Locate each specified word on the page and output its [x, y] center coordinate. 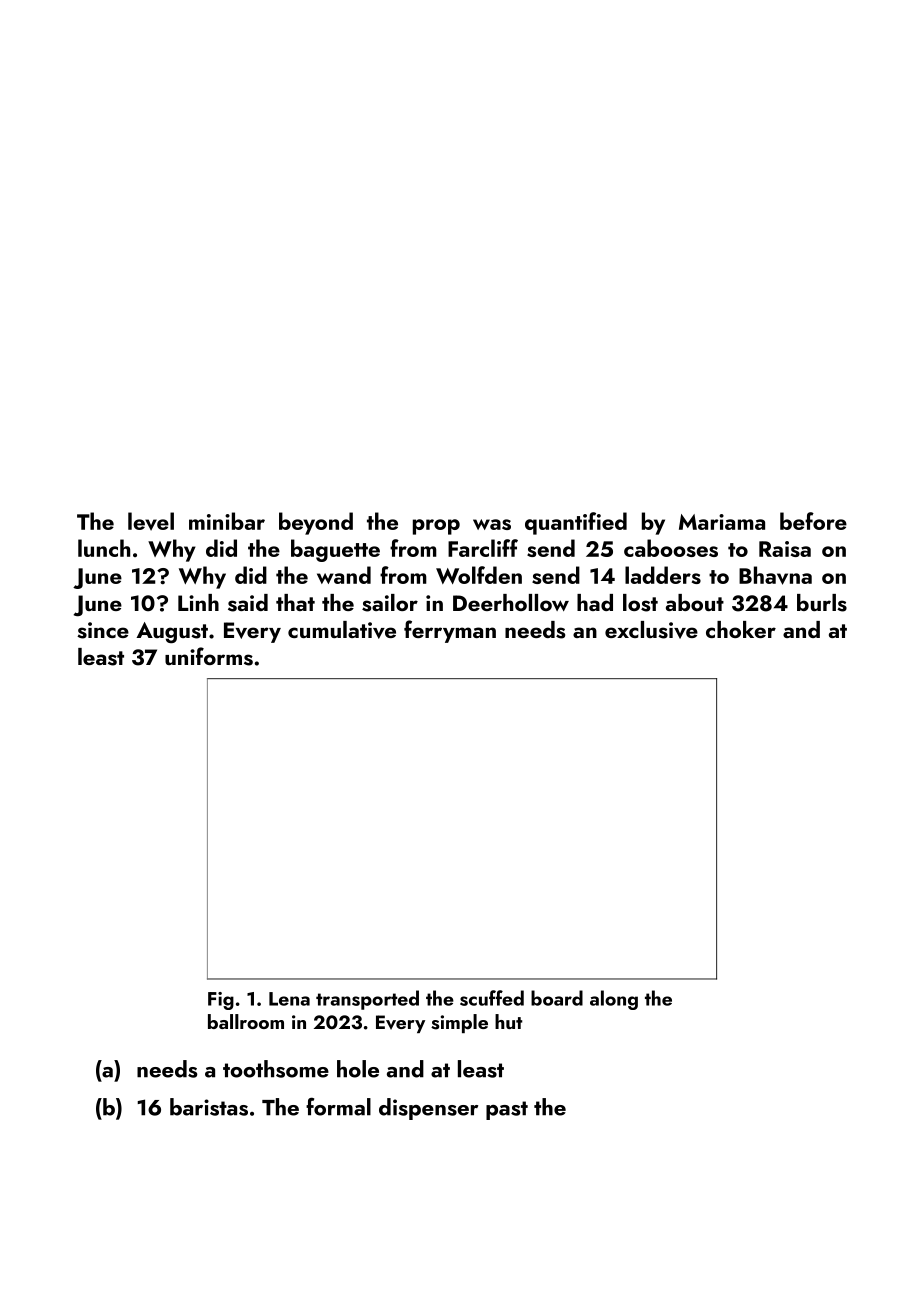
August [172, 633]
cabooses [671, 548]
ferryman [450, 631]
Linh [198, 602]
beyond [316, 523]
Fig [221, 1001]
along [614, 1000]
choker [741, 629]
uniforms [209, 656]
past [507, 1110]
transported [367, 1000]
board [557, 998]
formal [338, 1106]
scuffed [492, 998]
